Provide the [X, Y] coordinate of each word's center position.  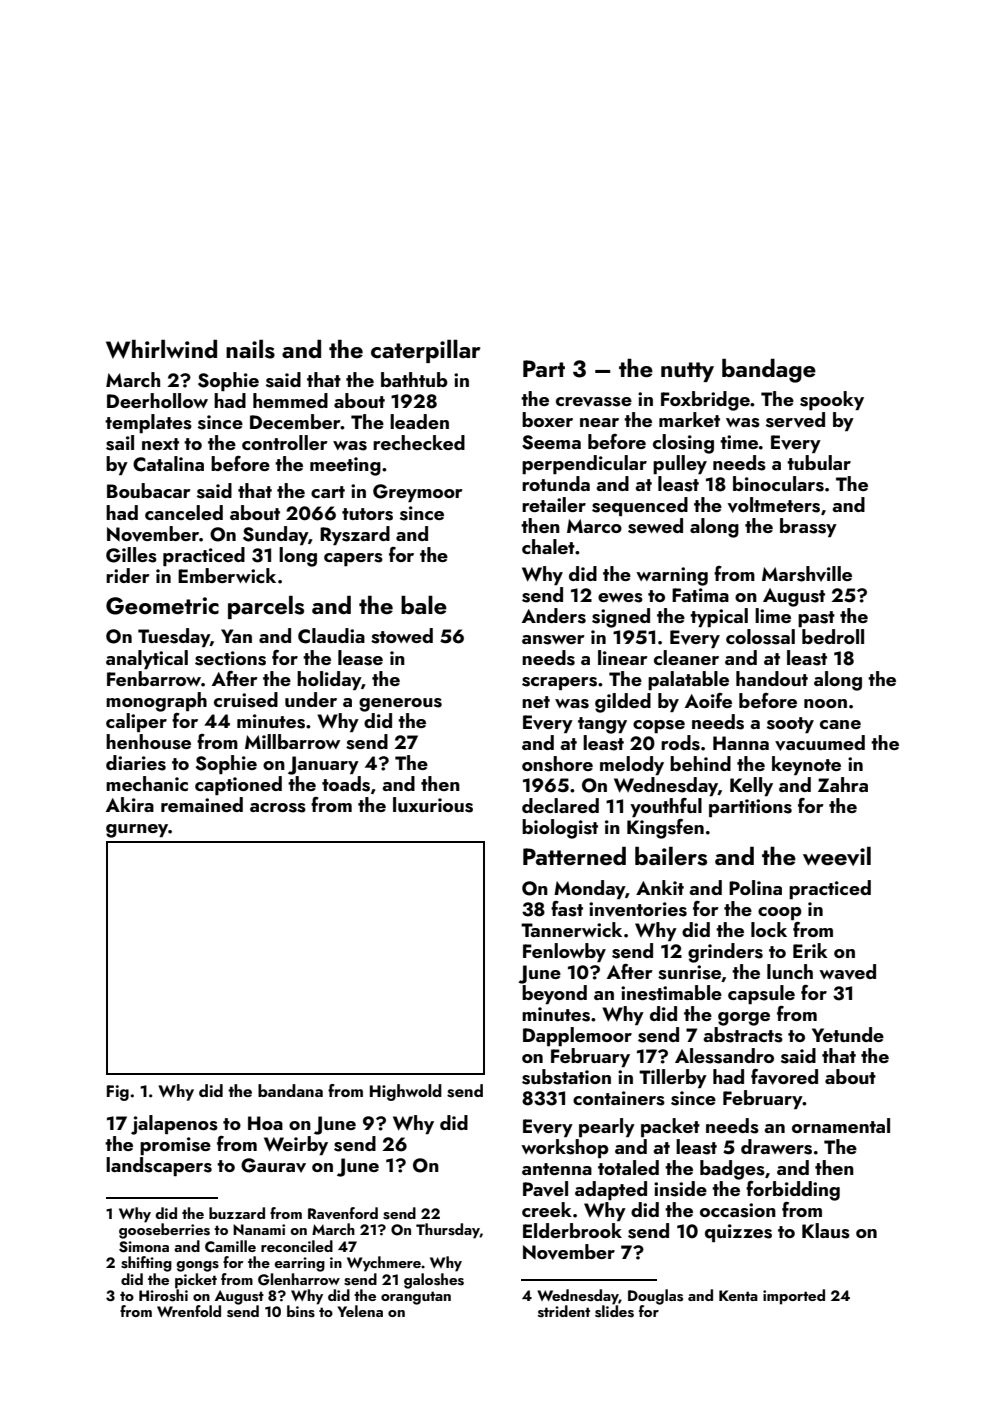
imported [794, 1297]
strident [564, 1311]
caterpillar [426, 351]
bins [301, 1311]
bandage [769, 371]
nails [250, 349]
